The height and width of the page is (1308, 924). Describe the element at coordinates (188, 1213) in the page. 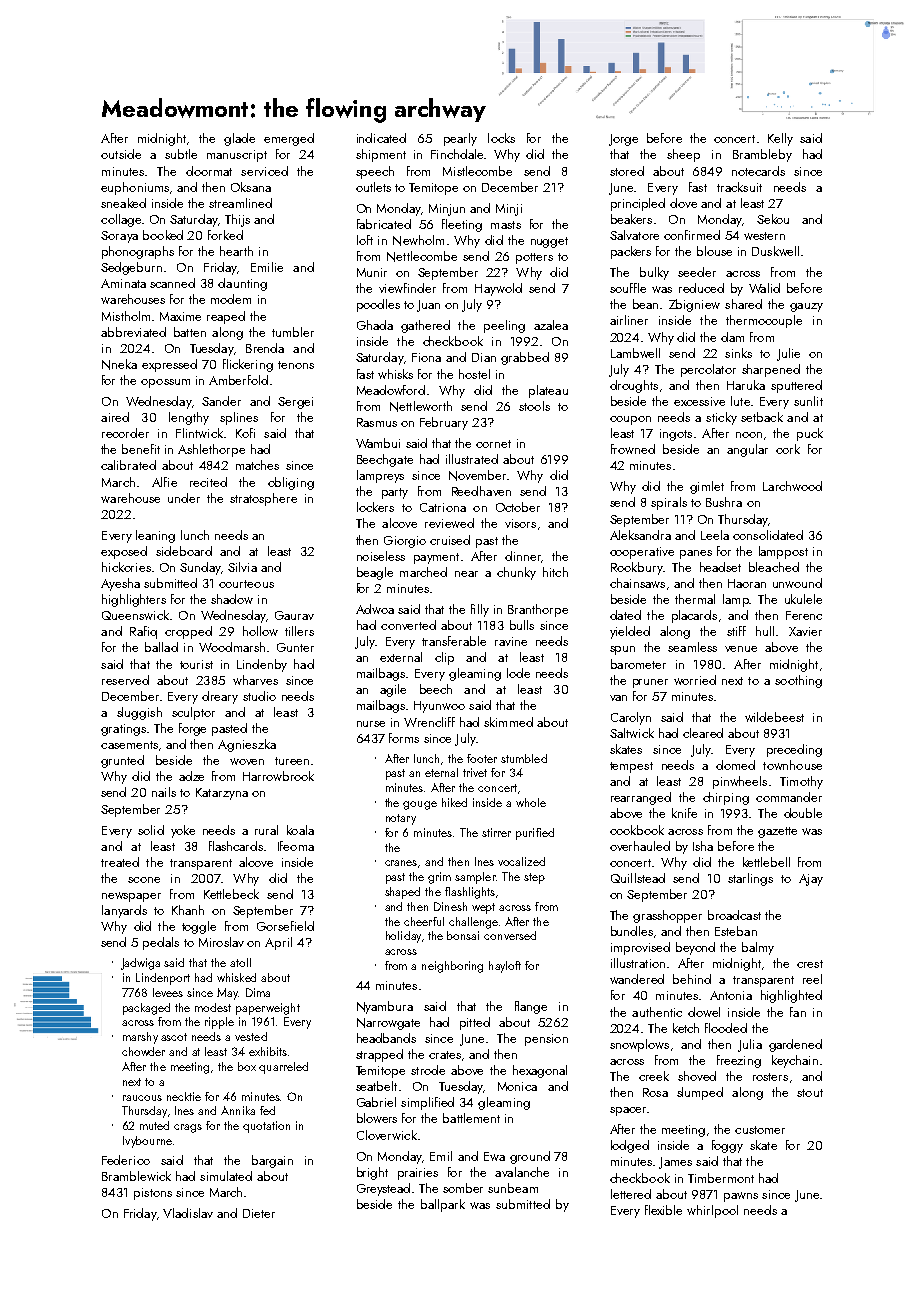

I see `Vladislav` at that location.
